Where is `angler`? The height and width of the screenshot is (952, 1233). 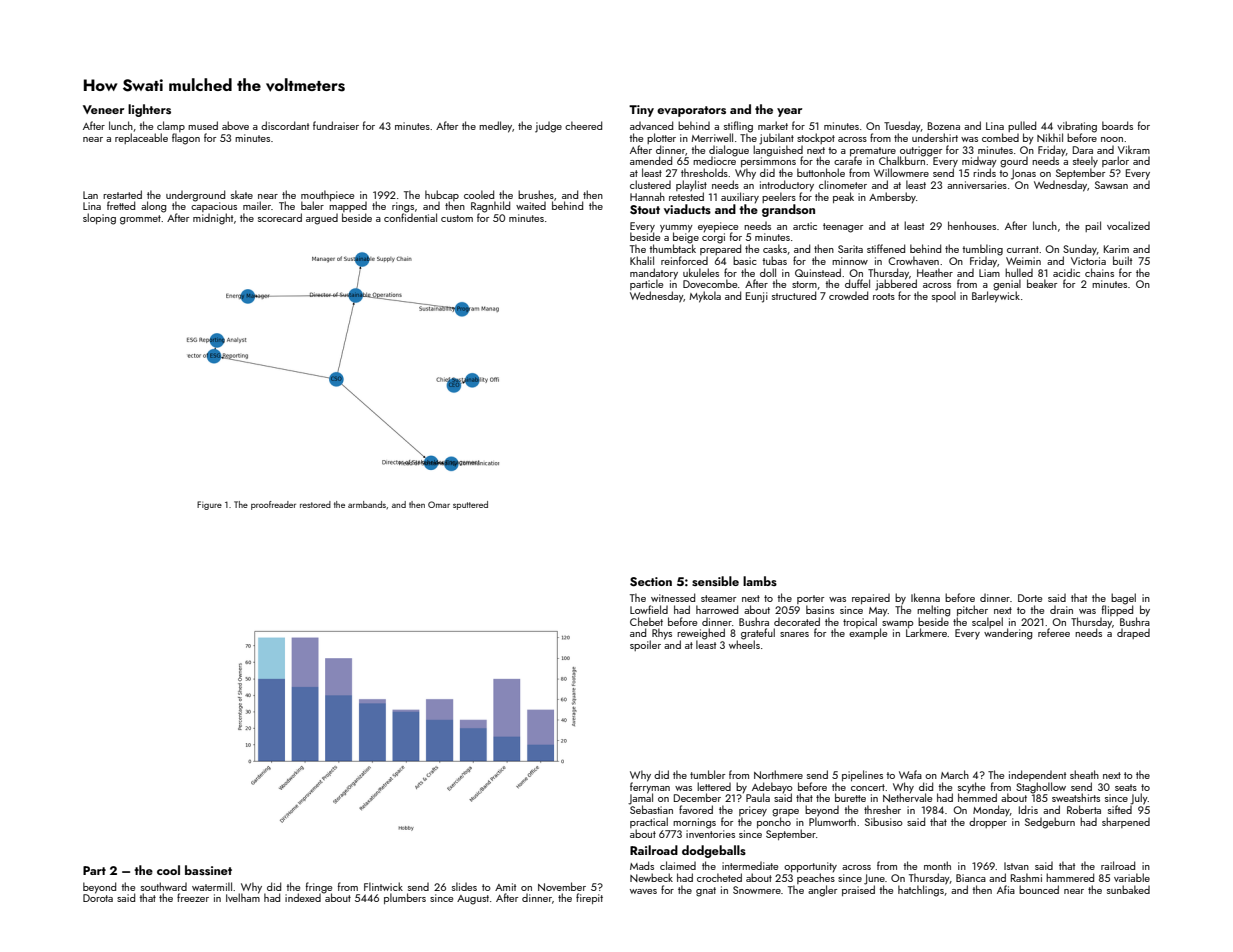 angler is located at coordinates (822, 891).
